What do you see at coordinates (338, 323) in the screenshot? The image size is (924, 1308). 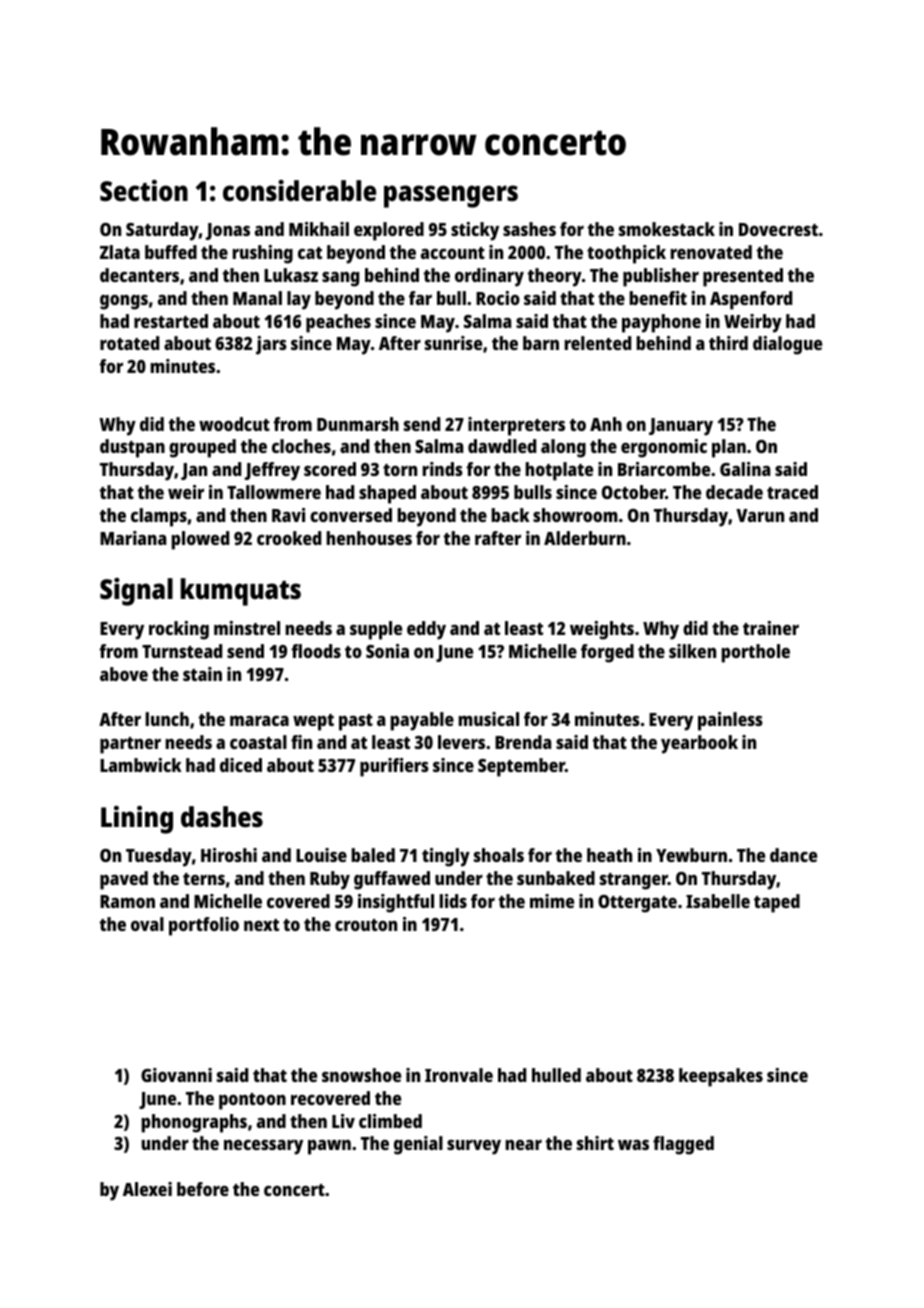 I see `peaches` at bounding box center [338, 323].
